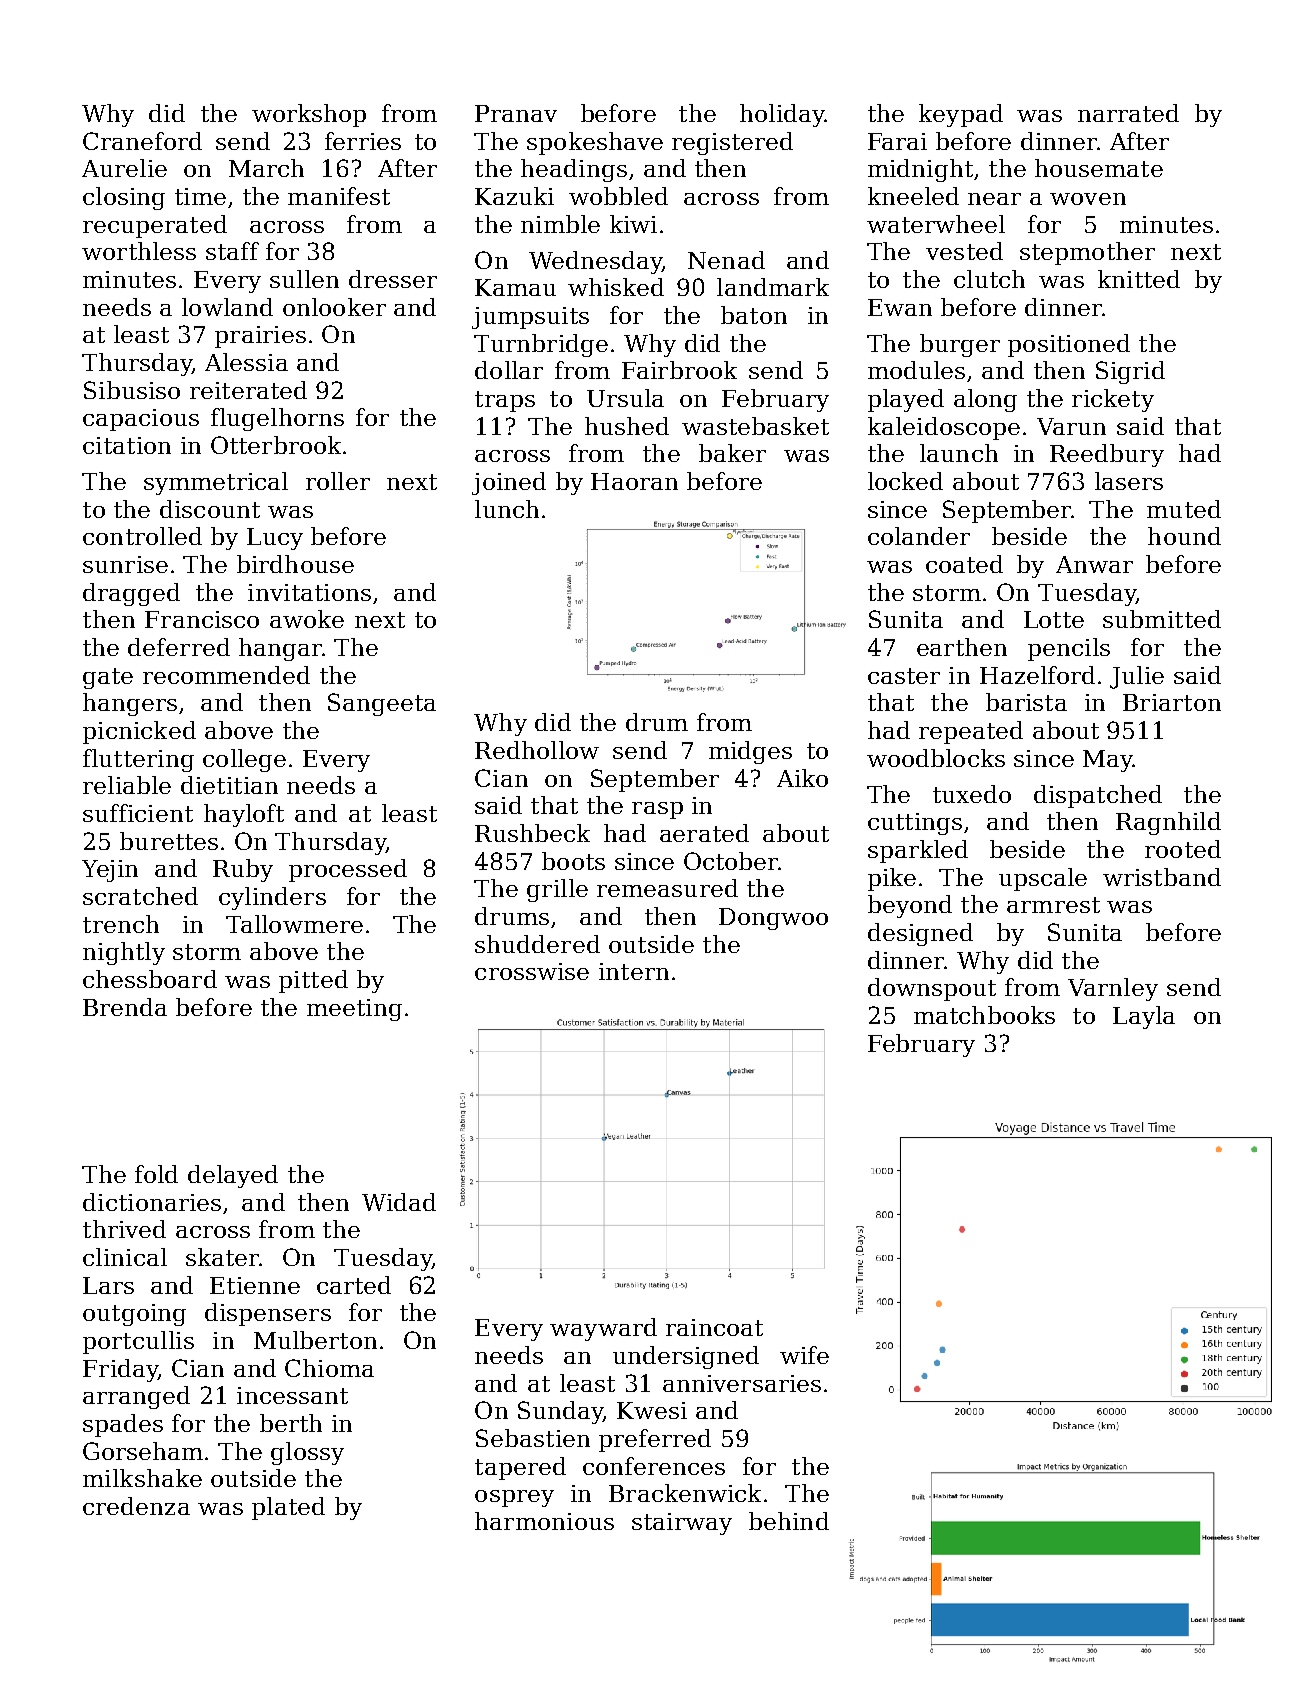 The image size is (1304, 1688). I want to click on burettes, so click(169, 841).
